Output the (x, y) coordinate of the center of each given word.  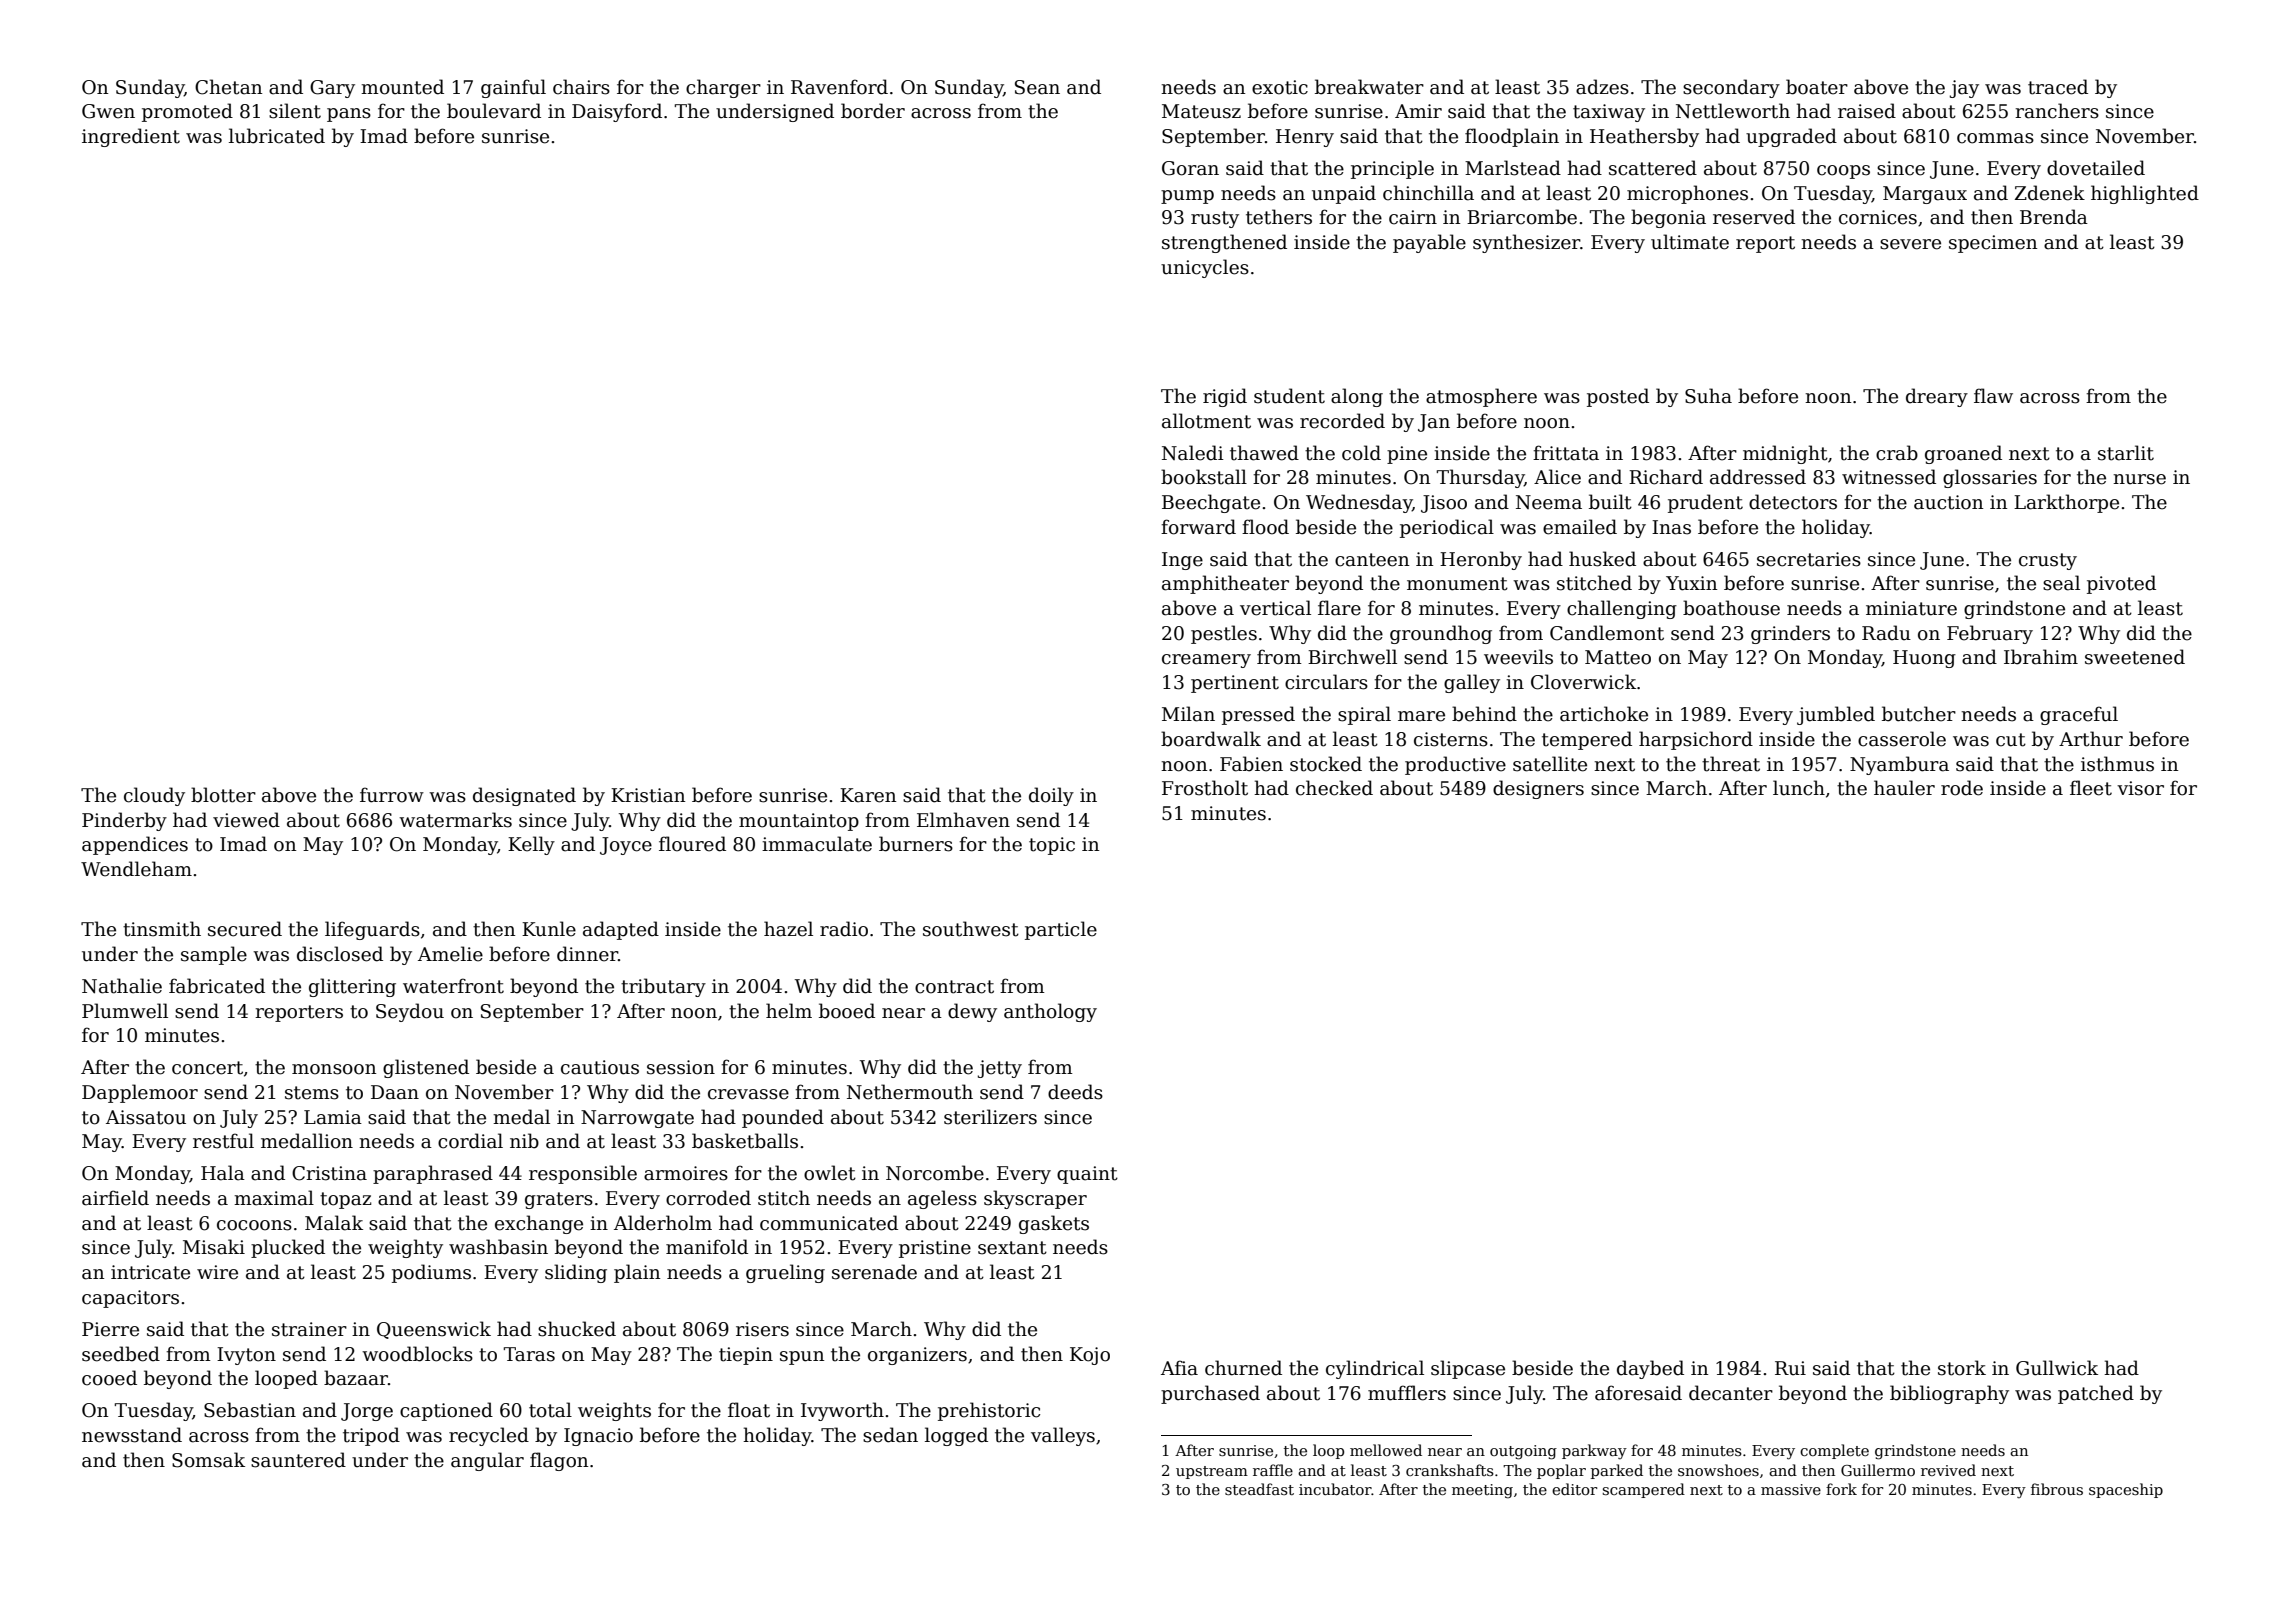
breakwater (1369, 87)
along (1357, 397)
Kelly (531, 845)
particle (1061, 930)
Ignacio (598, 1437)
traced (2058, 87)
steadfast (1259, 1489)
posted (1618, 397)
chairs (581, 87)
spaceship (2126, 1490)
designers (1538, 789)
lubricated (277, 136)
